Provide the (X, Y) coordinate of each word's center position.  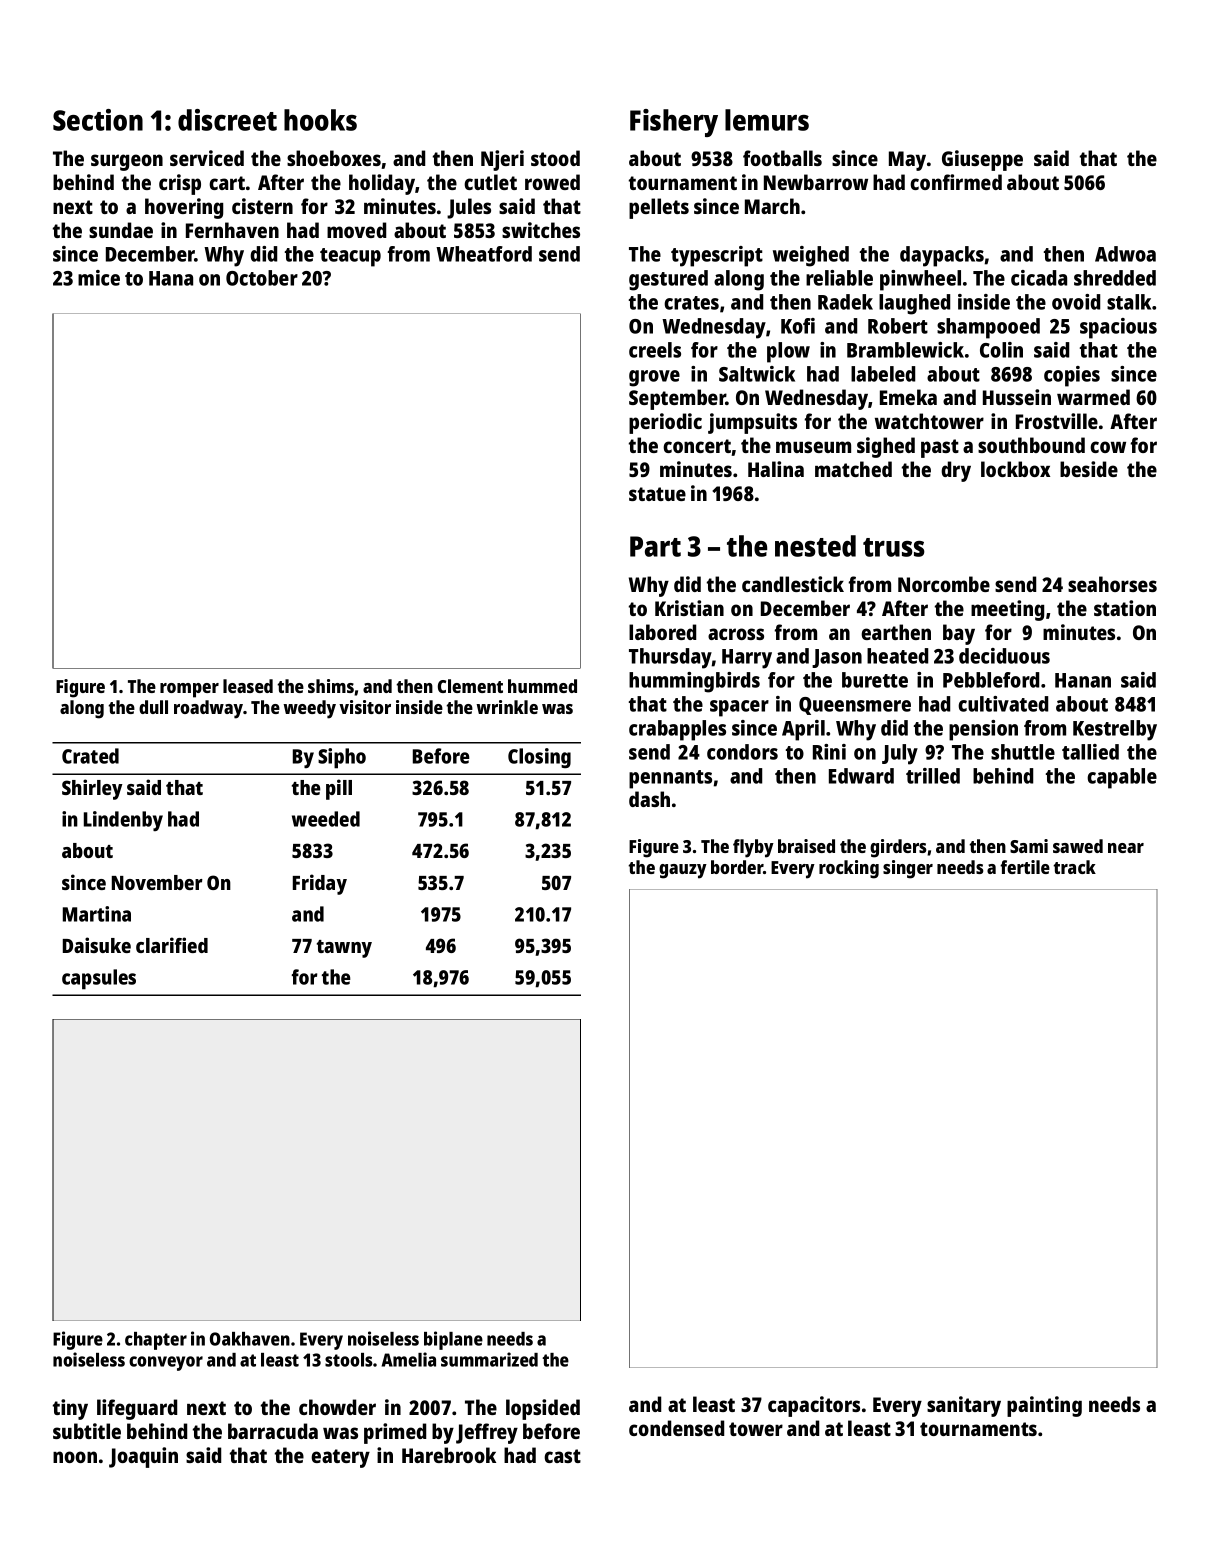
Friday (320, 884)
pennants (670, 779)
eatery (340, 1458)
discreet (227, 120)
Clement (470, 686)
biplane (453, 1340)
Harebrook (449, 1455)
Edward (861, 776)
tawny (344, 949)
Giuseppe (982, 160)
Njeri (502, 160)
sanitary (964, 1406)
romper (189, 690)
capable (1122, 778)
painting (1044, 1406)
